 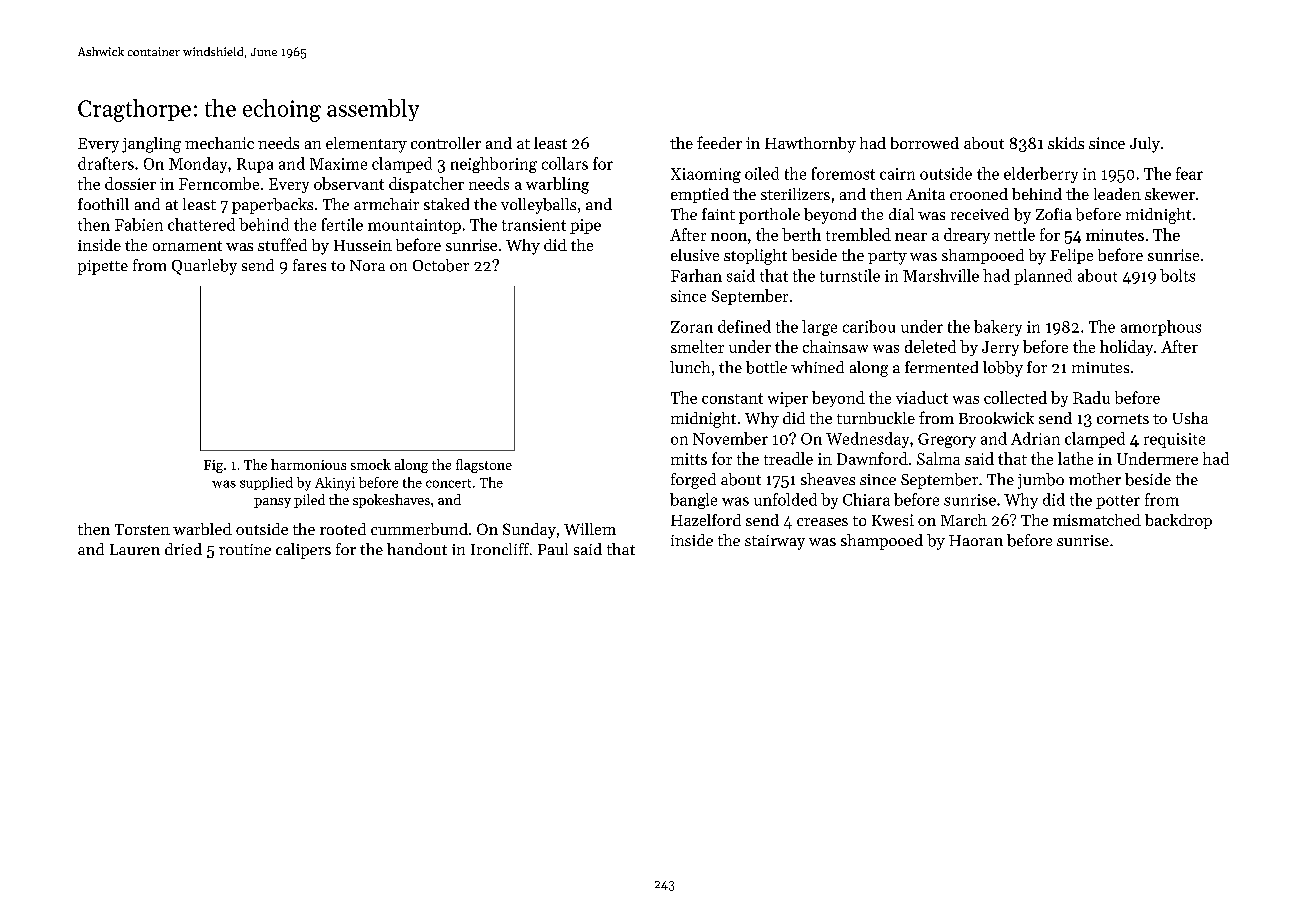 What do you see at coordinates (135, 549) in the screenshot?
I see `Lauren` at bounding box center [135, 549].
